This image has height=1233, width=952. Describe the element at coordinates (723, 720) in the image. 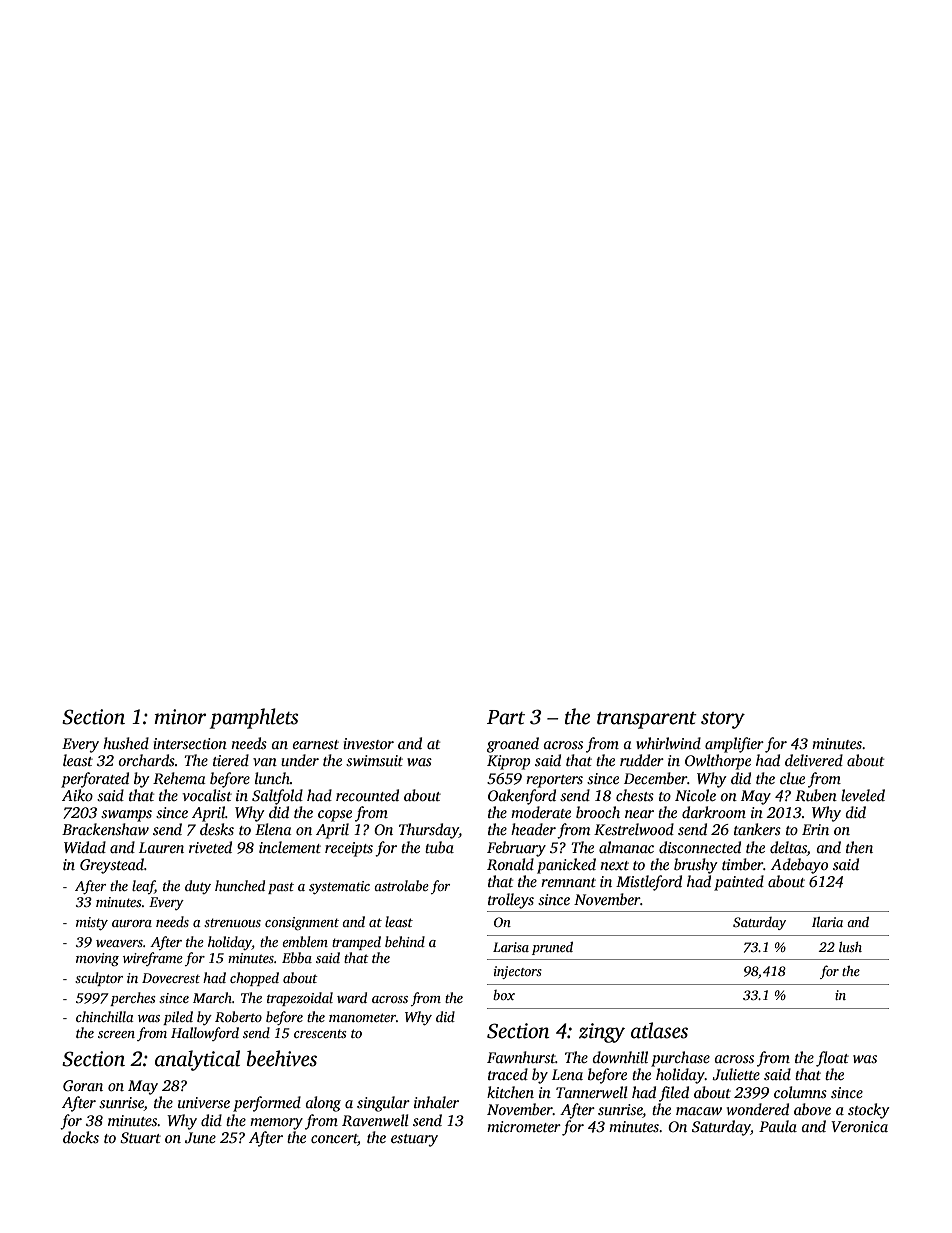

I see `story` at that location.
